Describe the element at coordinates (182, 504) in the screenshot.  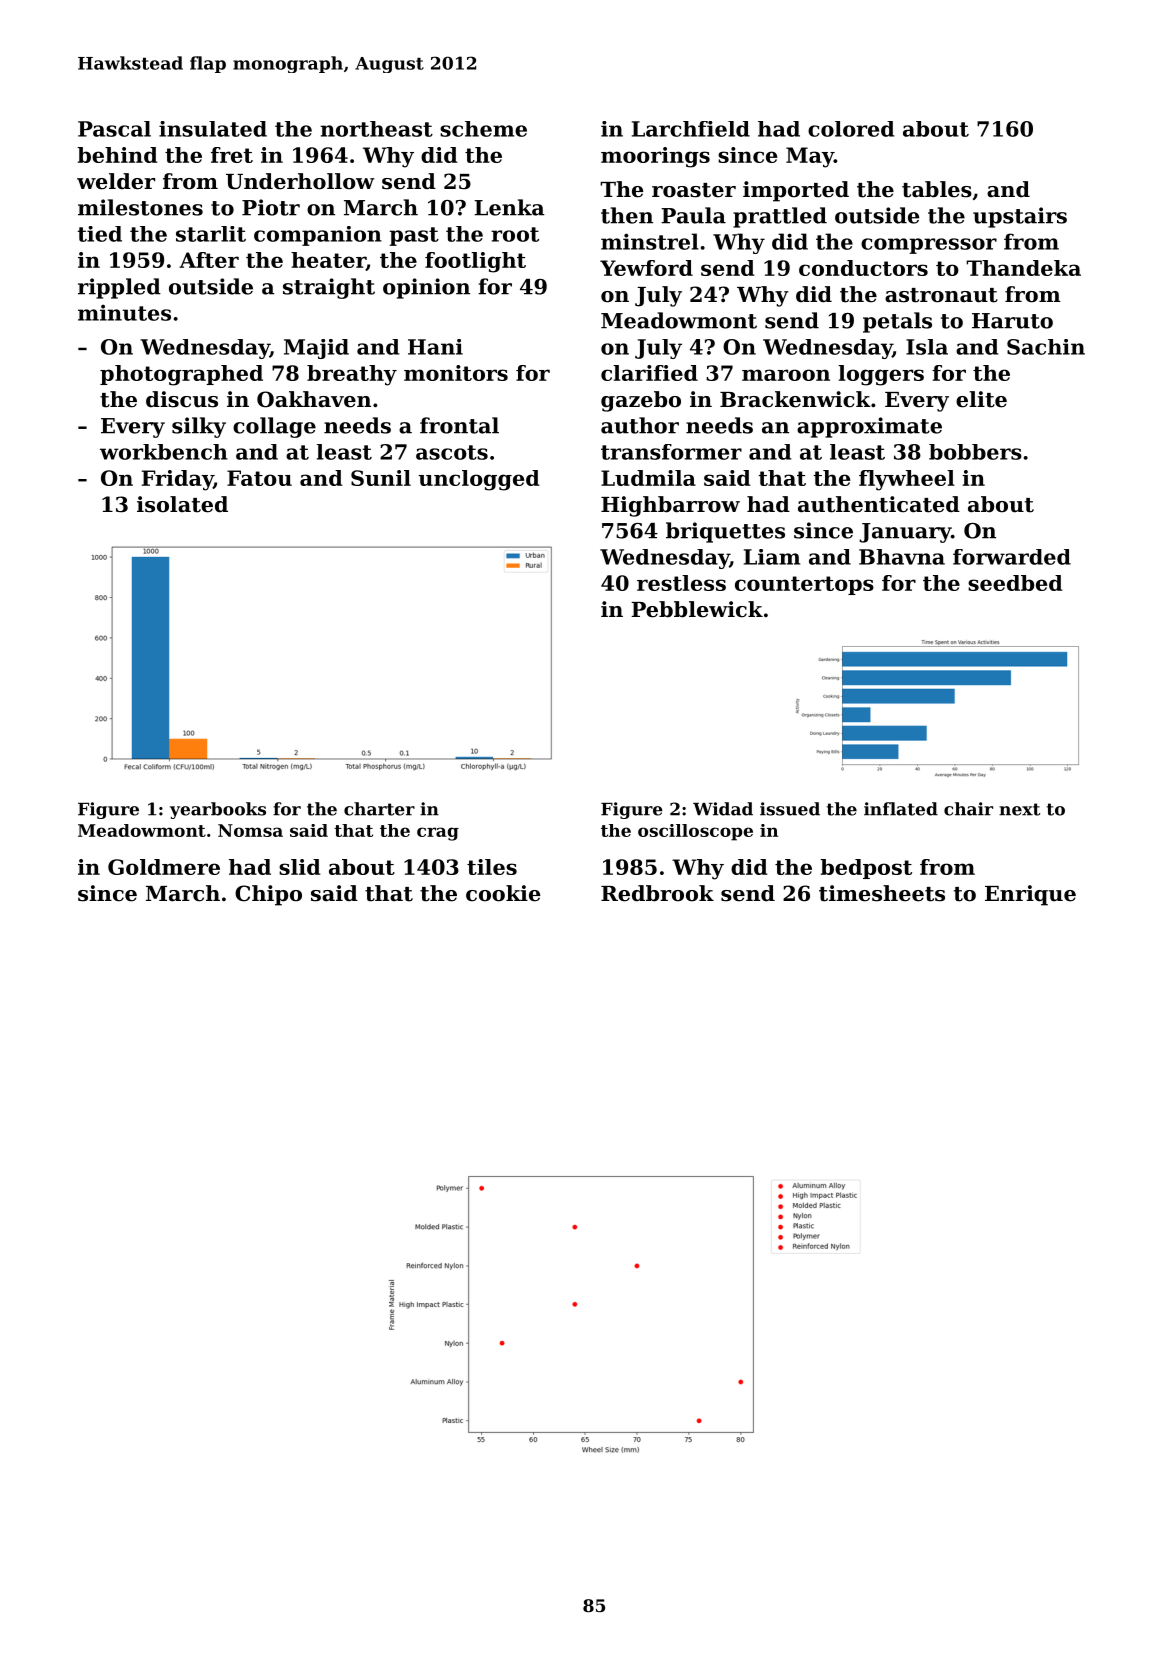
I see `isolated` at that location.
